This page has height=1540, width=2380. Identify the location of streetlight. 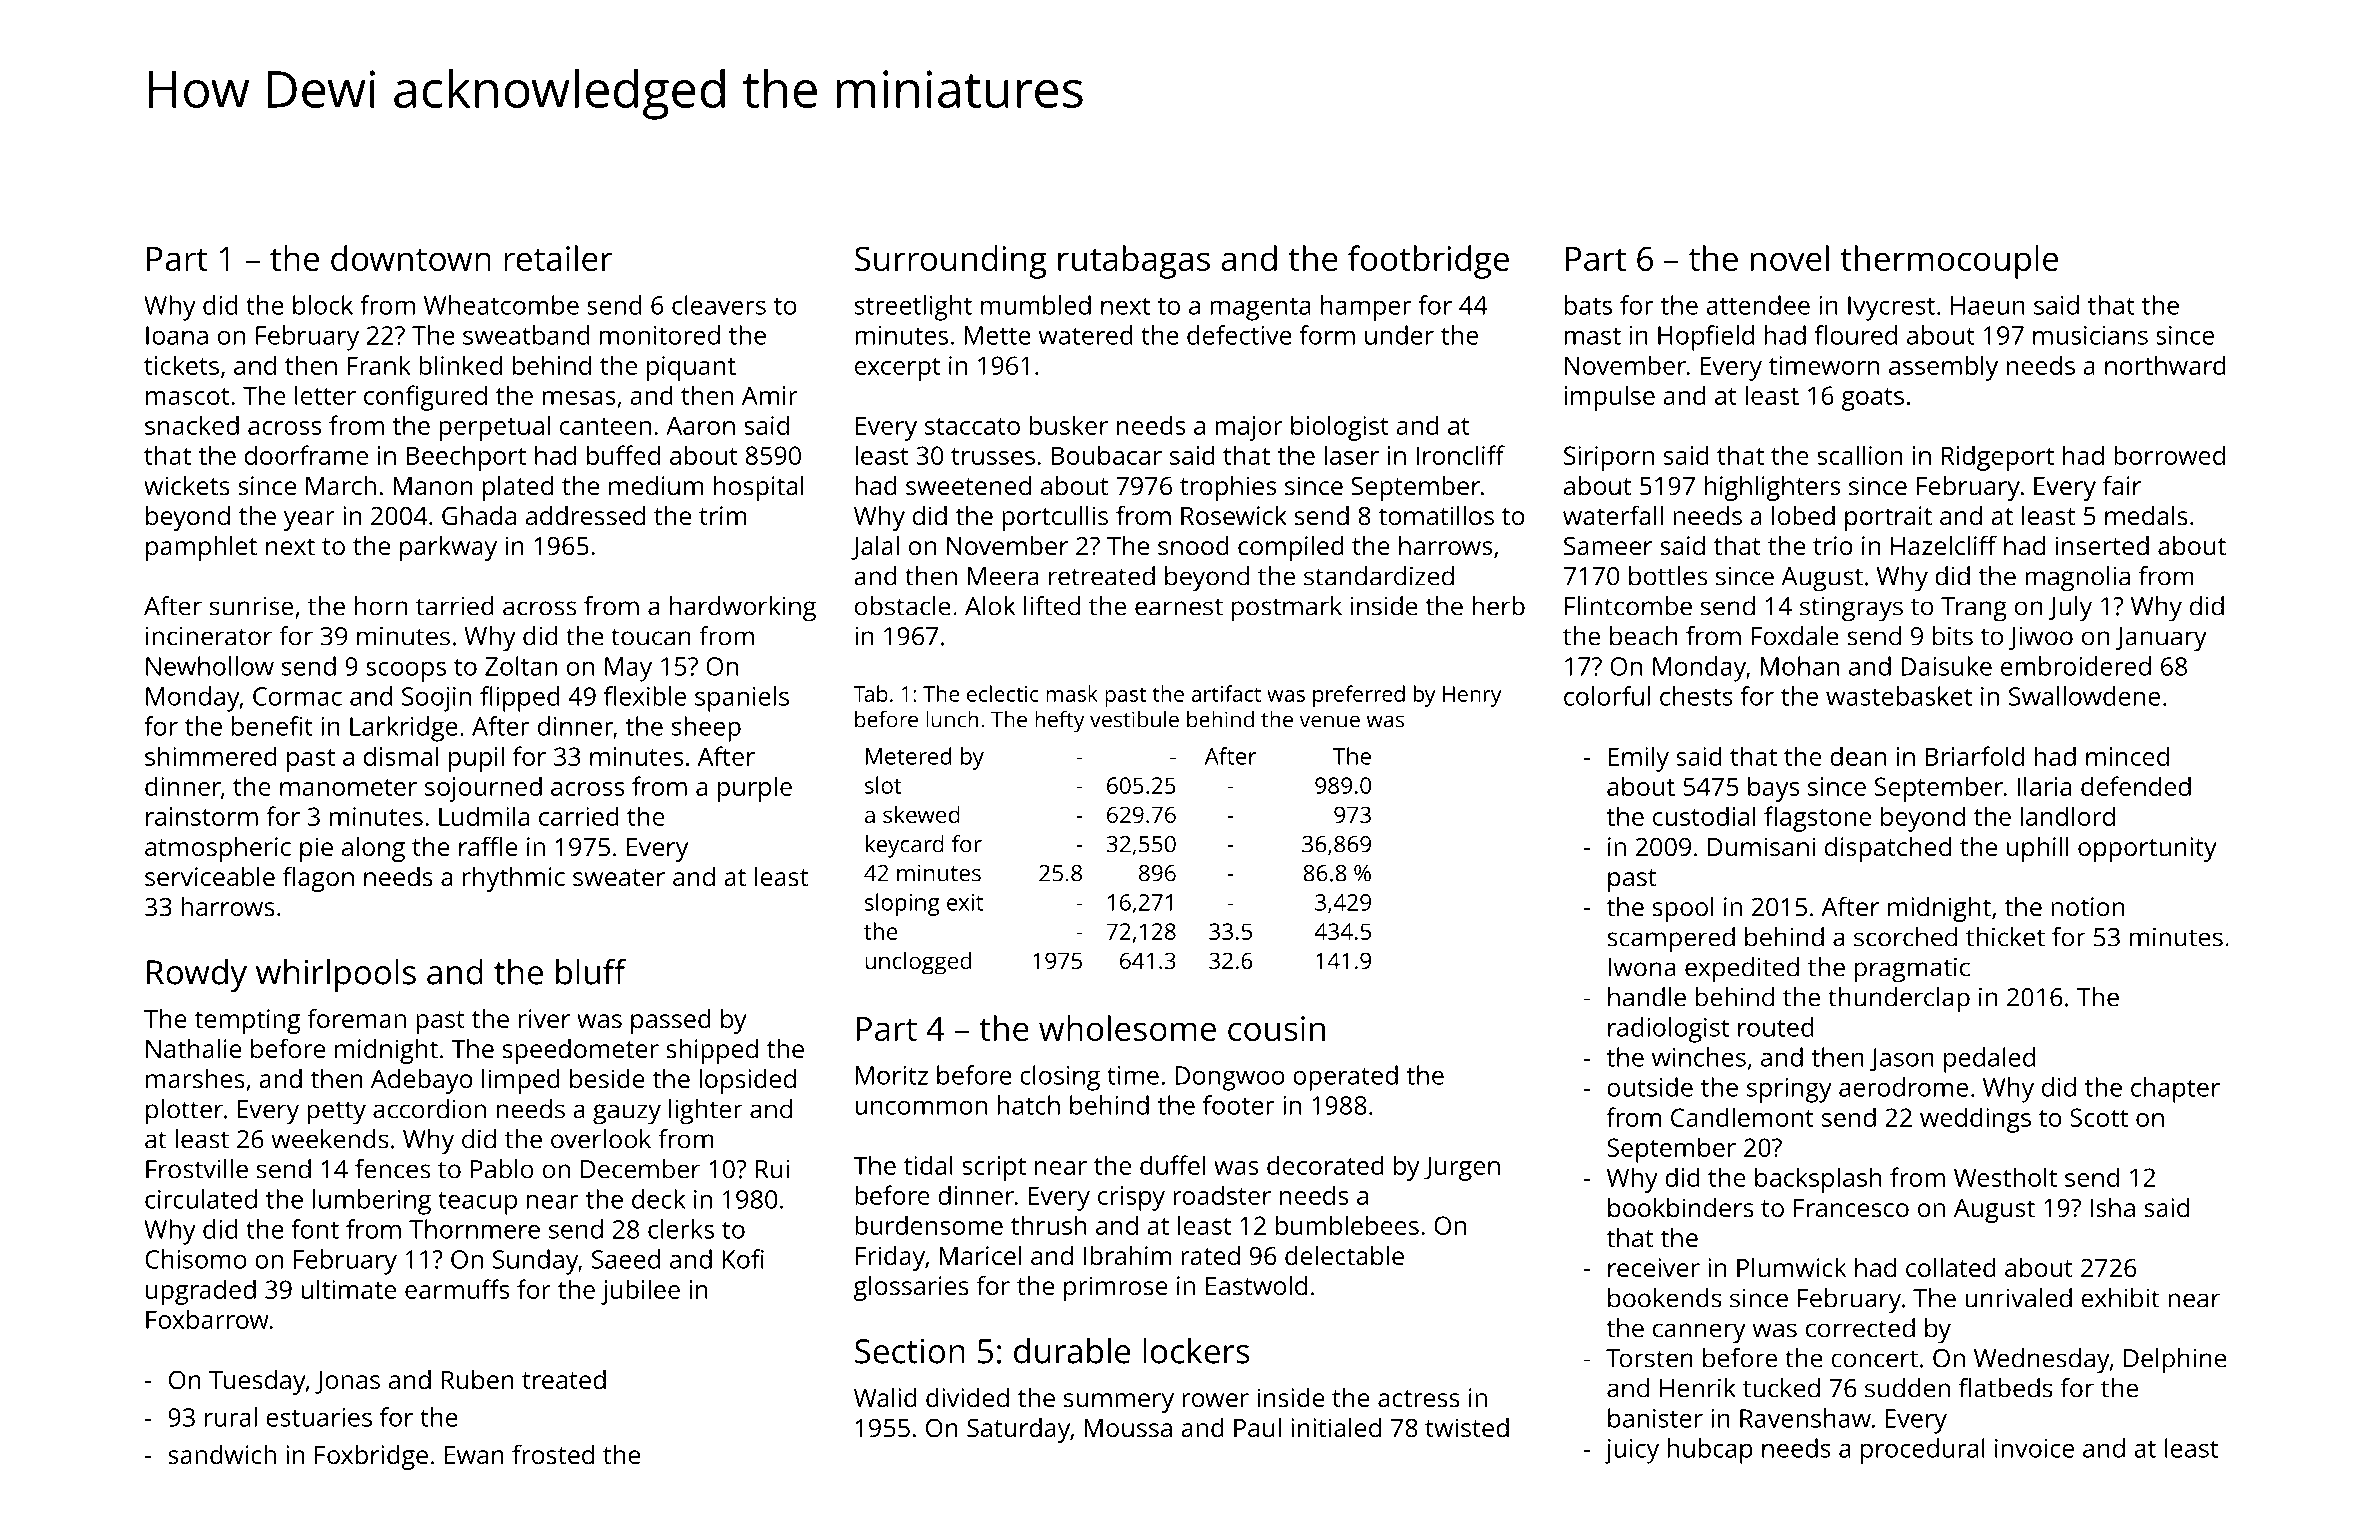
(913, 308).
